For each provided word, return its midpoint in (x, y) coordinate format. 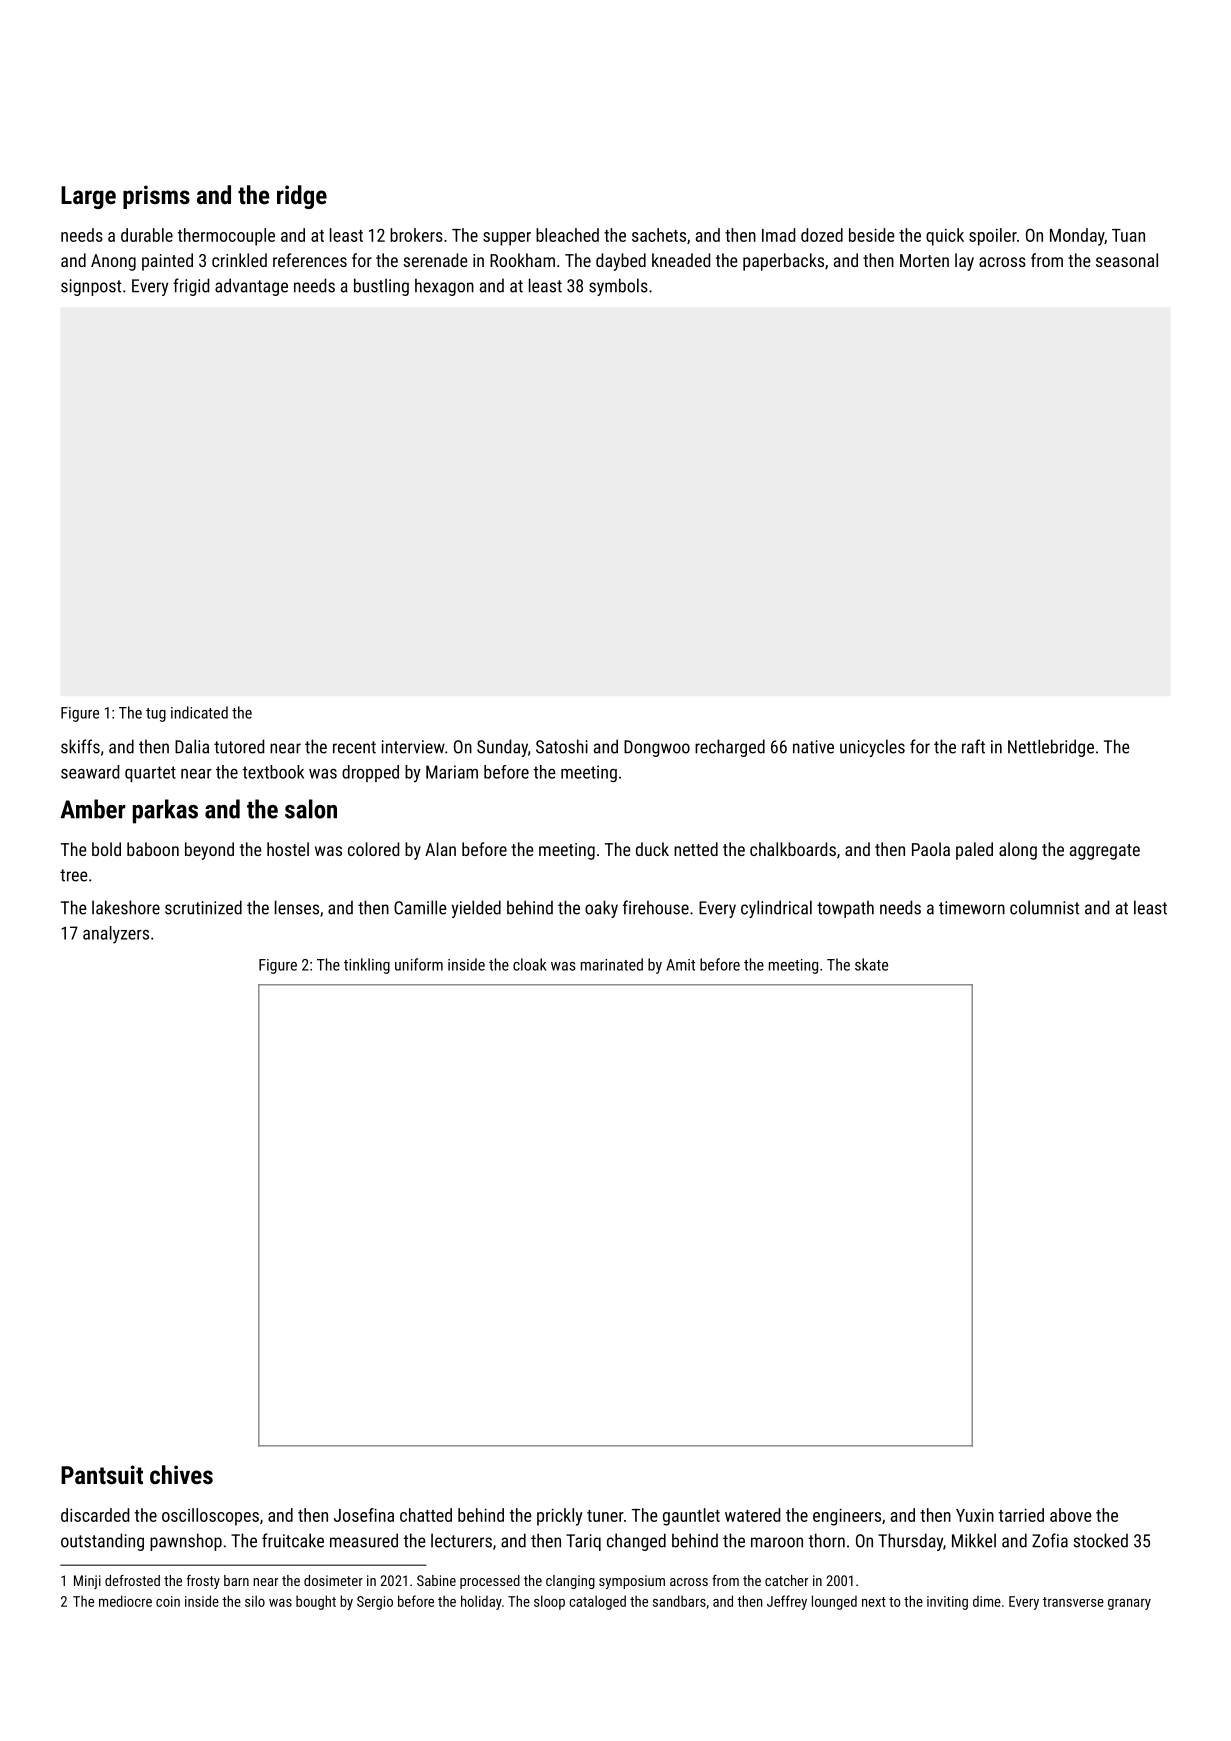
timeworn (972, 908)
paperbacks (783, 262)
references (310, 260)
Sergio (375, 1603)
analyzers (116, 935)
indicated (199, 712)
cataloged (597, 1602)
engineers (847, 1517)
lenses (297, 907)
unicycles (872, 748)
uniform (419, 964)
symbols (618, 287)
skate (871, 964)
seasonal (1127, 260)
